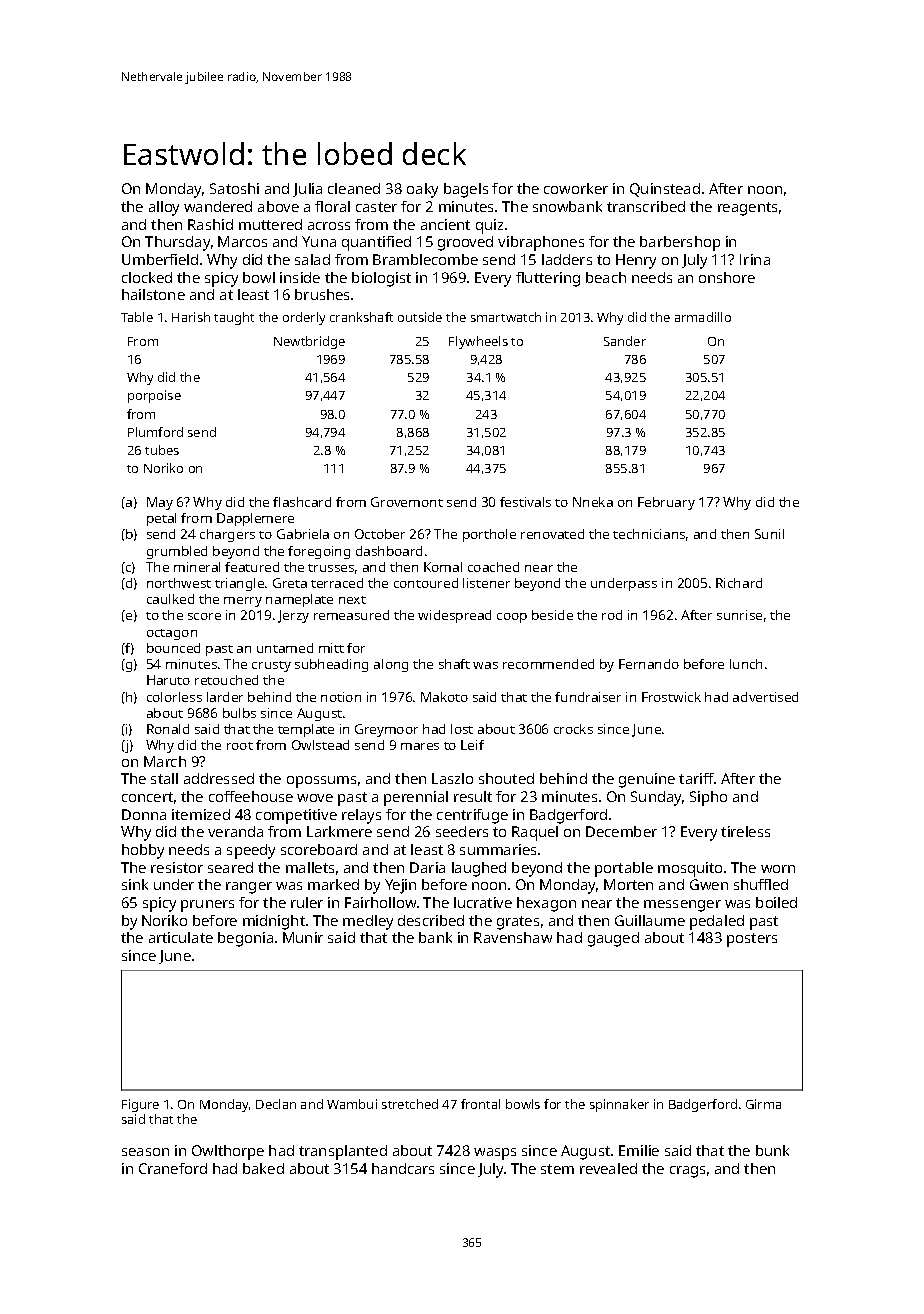 Image resolution: width=924 pixels, height=1314 pixels. What do you see at coordinates (240, 746) in the image?
I see `root` at bounding box center [240, 746].
